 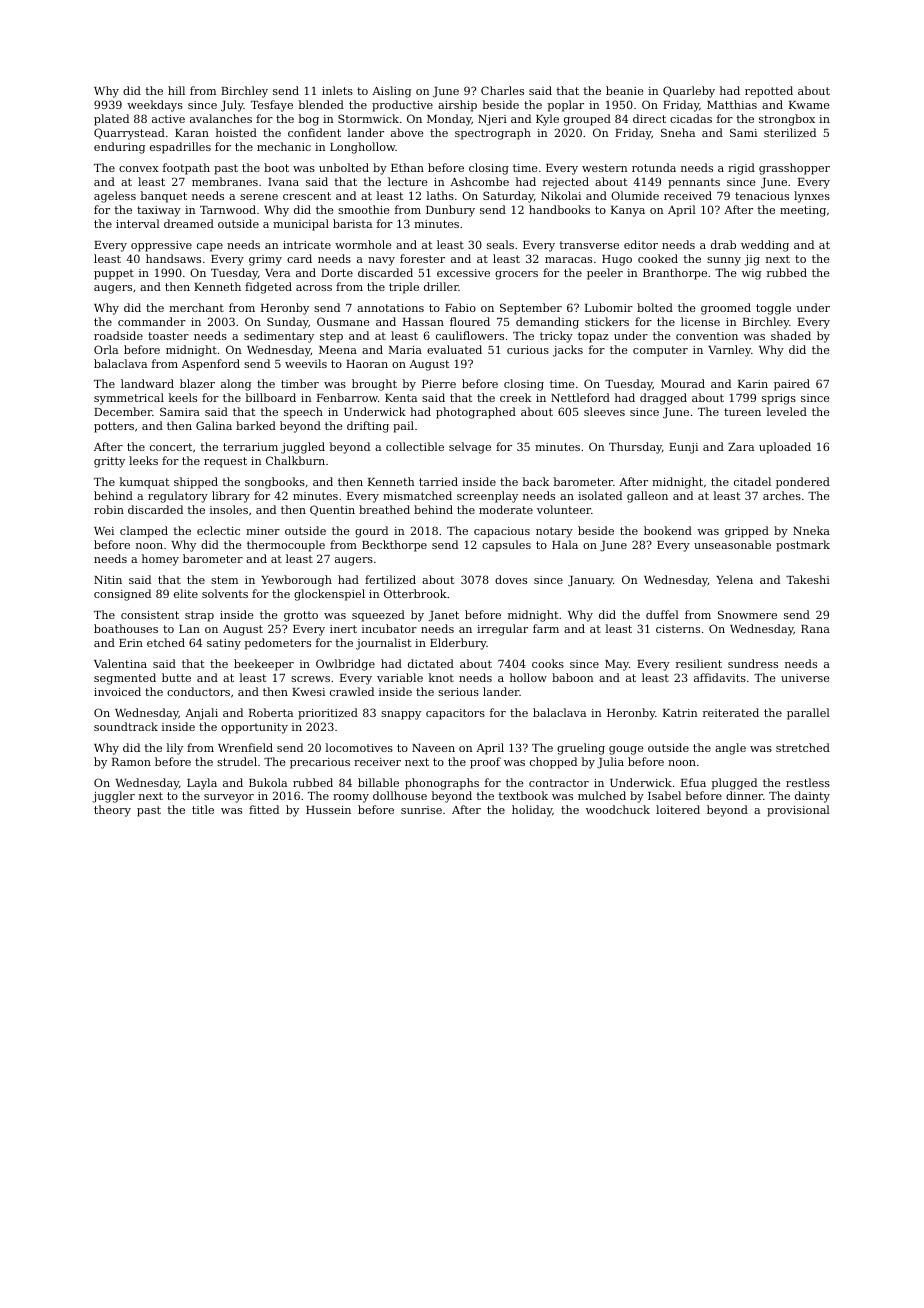 What do you see at coordinates (808, 714) in the screenshot?
I see `parallel` at bounding box center [808, 714].
